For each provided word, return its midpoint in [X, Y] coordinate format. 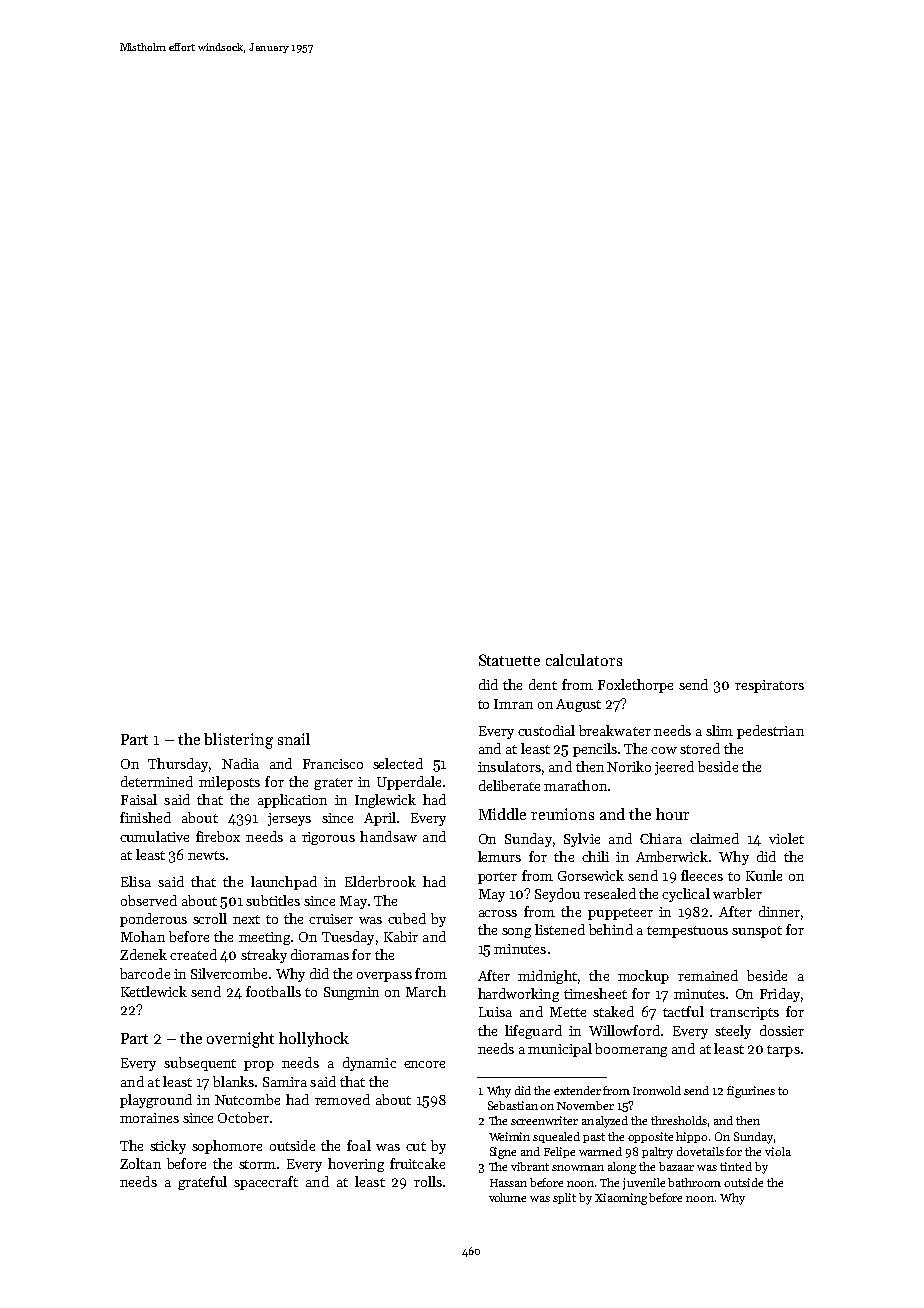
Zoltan [140, 1163]
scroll [210, 918]
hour [672, 814]
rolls [428, 1181]
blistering [238, 741]
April [380, 819]
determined [157, 781]
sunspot [757, 932]
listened [560, 929]
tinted [736, 1166]
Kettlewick [154, 991]
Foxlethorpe [635, 686]
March [426, 991]
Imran [513, 704]
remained [708, 975]
